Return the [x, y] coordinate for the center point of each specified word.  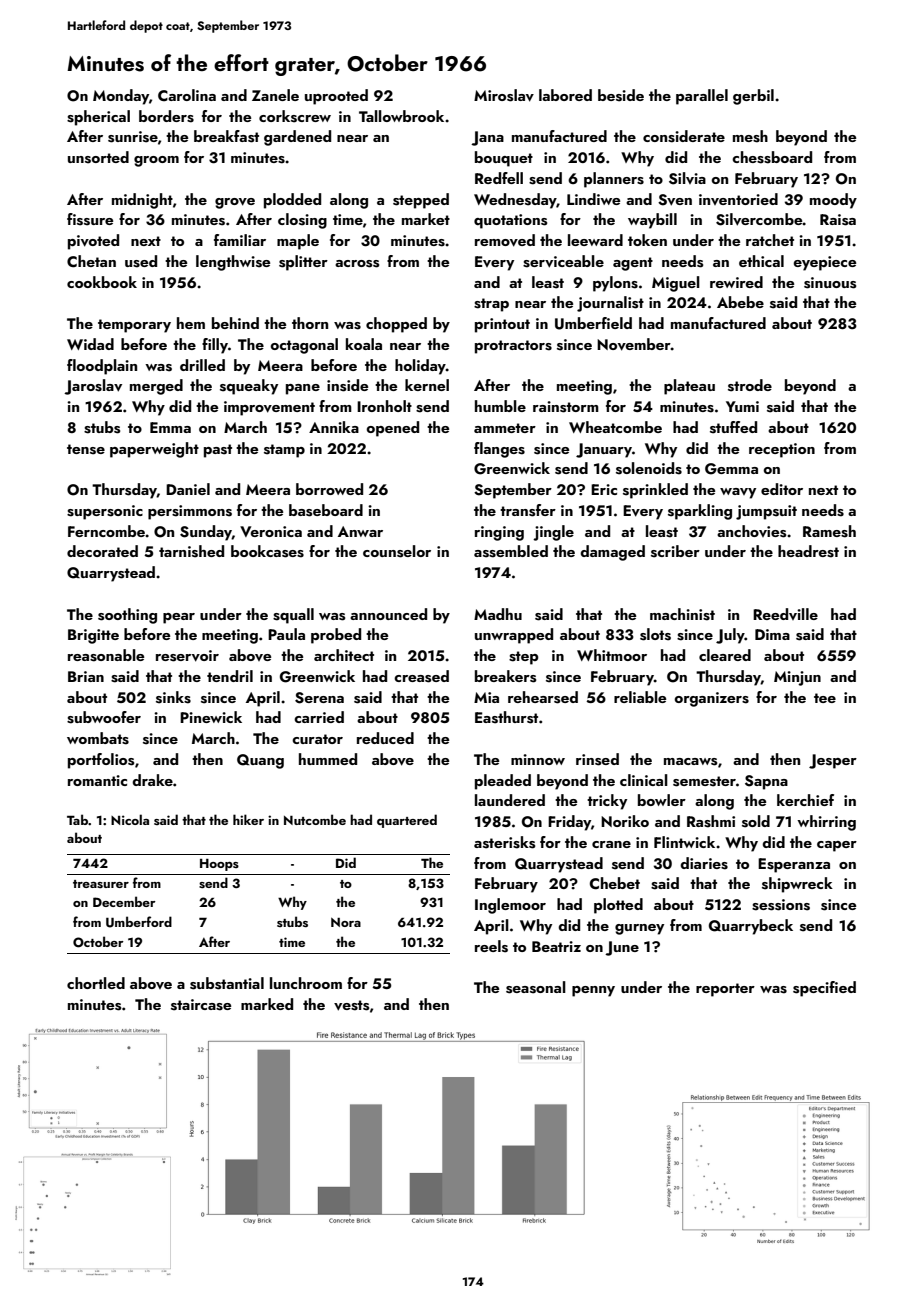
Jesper [833, 761]
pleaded [503, 782]
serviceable [563, 261]
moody [833, 201]
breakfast [226, 136]
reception [782, 450]
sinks [173, 697]
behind [235, 323]
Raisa [838, 220]
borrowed [329, 489]
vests [351, 1005]
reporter [725, 990]
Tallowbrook [401, 116]
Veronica [271, 531]
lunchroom [306, 983]
